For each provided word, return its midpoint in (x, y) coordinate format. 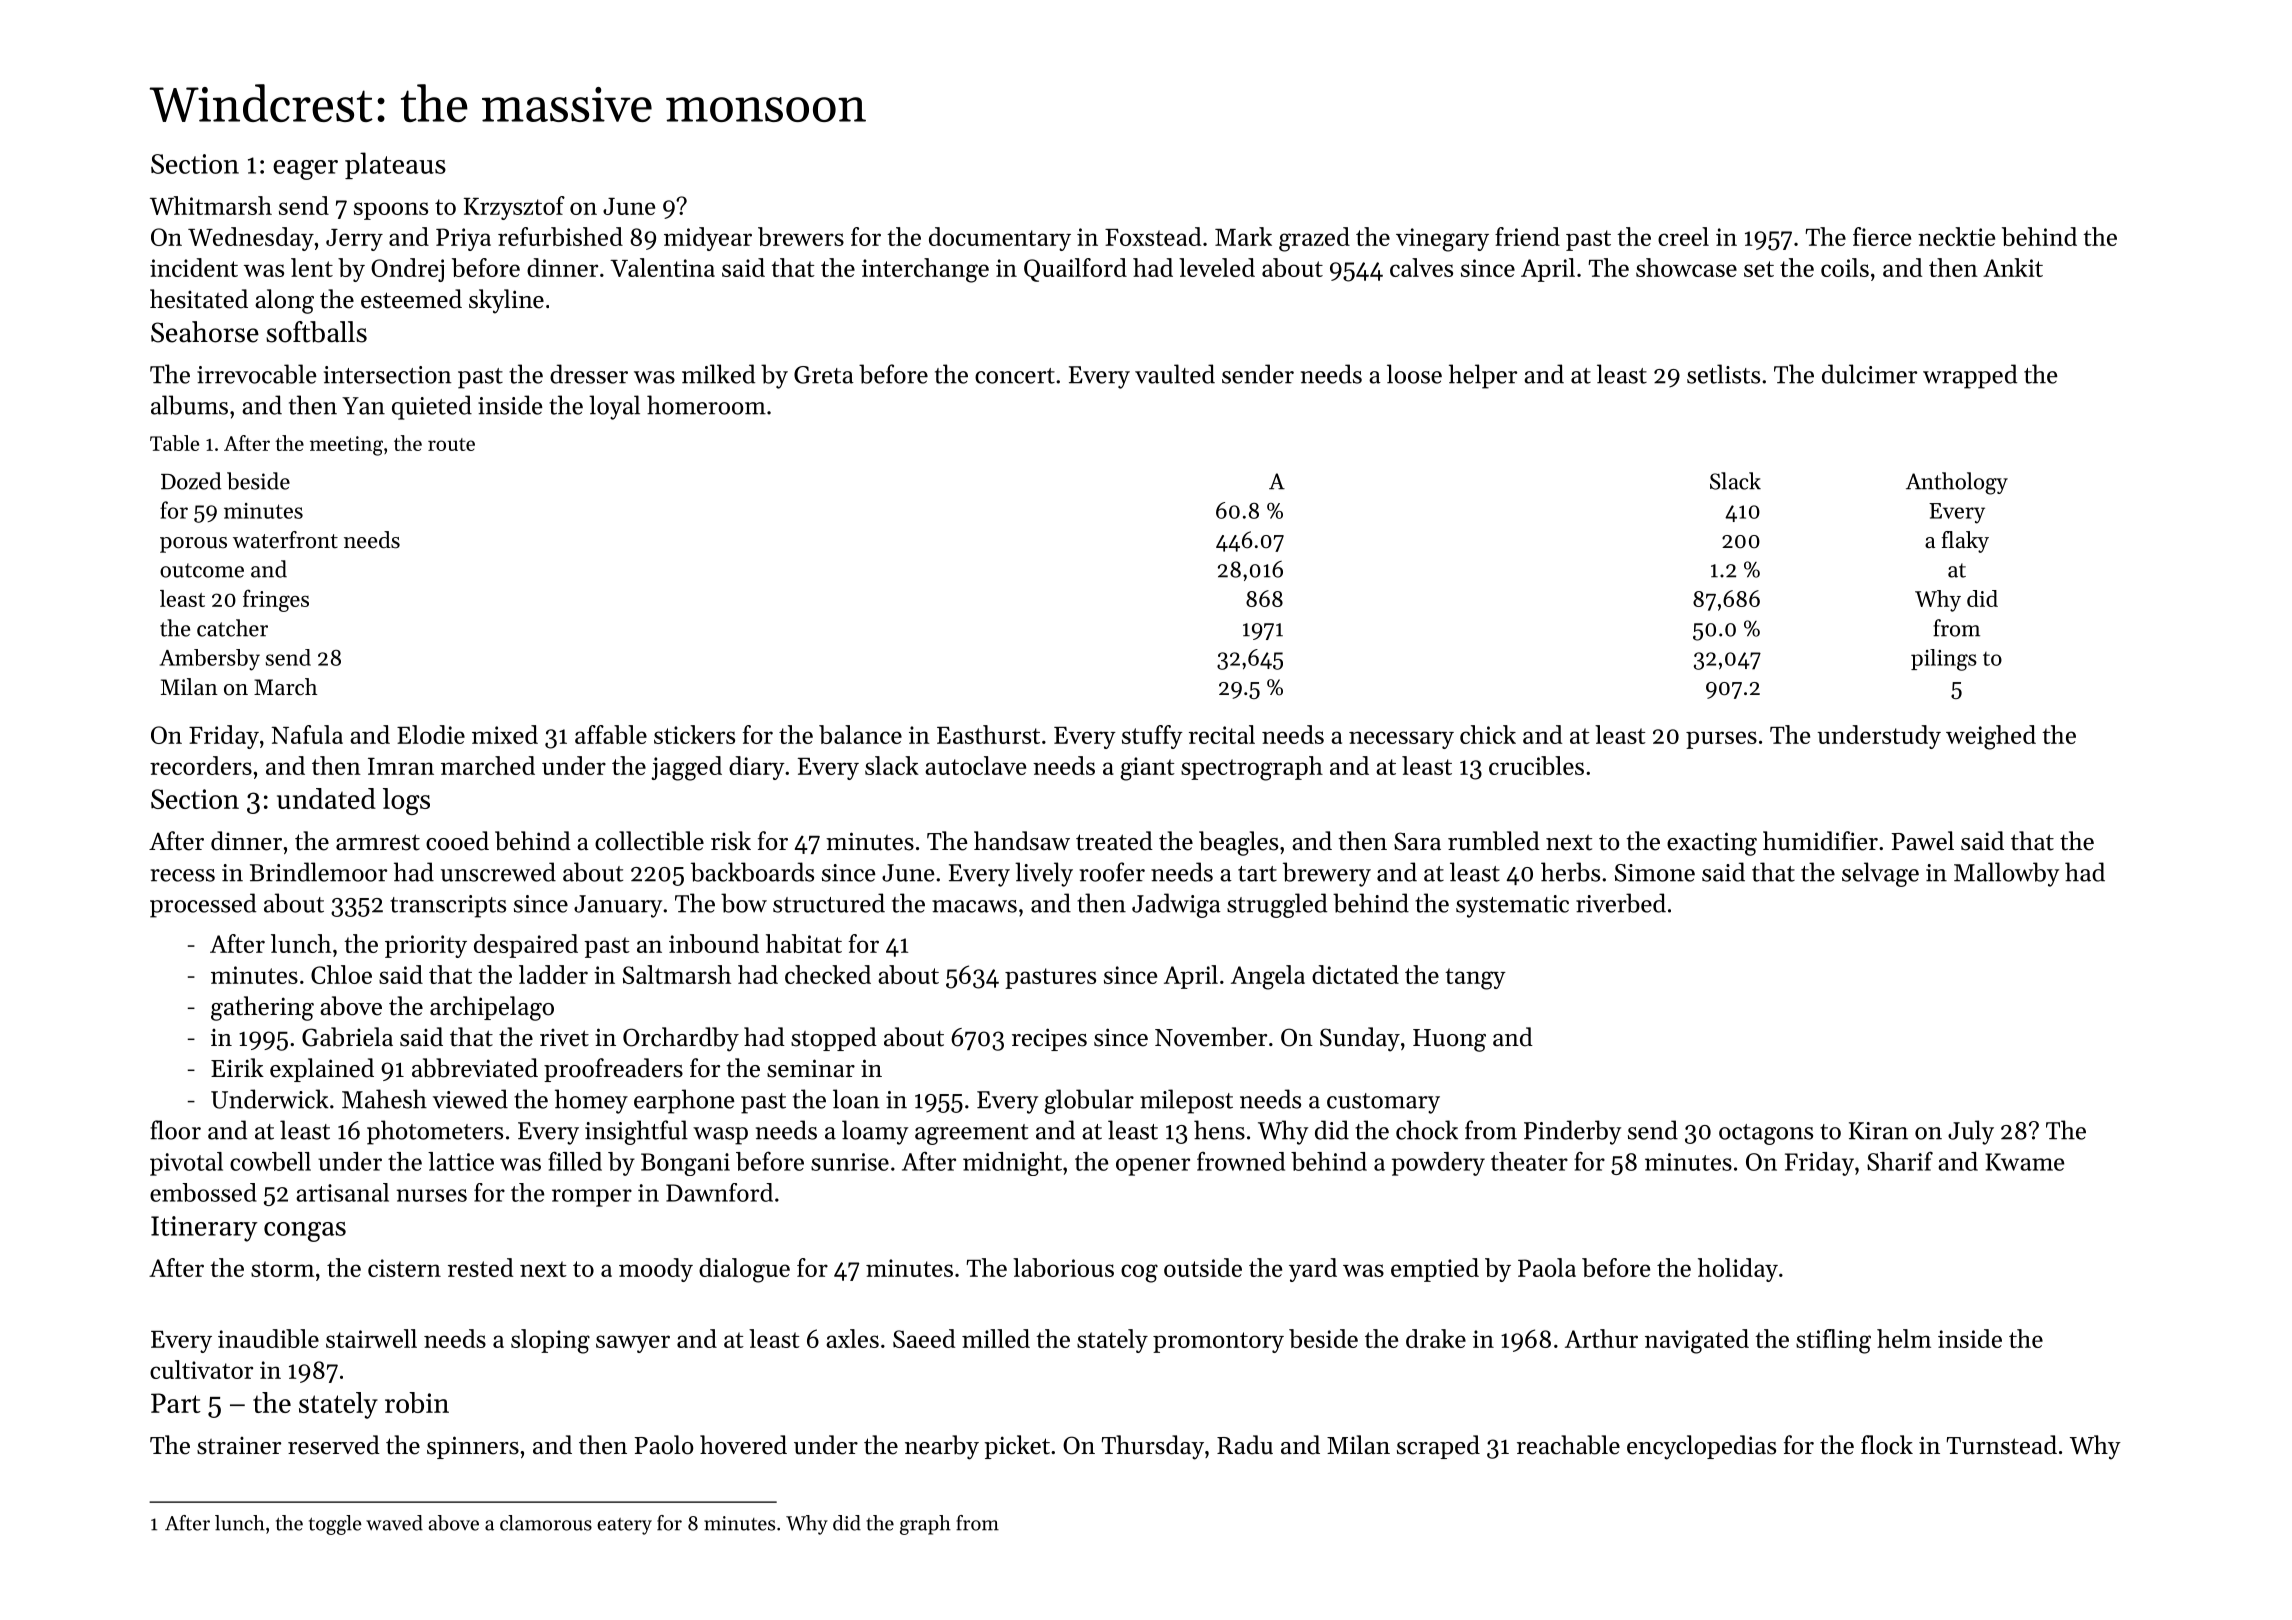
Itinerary (204, 1229)
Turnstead (2002, 1445)
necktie (1956, 236)
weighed (1991, 737)
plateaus (395, 165)
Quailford (1075, 270)
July (1971, 1132)
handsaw (1022, 841)
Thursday (1153, 1447)
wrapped (1970, 376)
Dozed (191, 481)
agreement (971, 1134)
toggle (335, 1525)
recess (183, 875)
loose (1414, 374)
